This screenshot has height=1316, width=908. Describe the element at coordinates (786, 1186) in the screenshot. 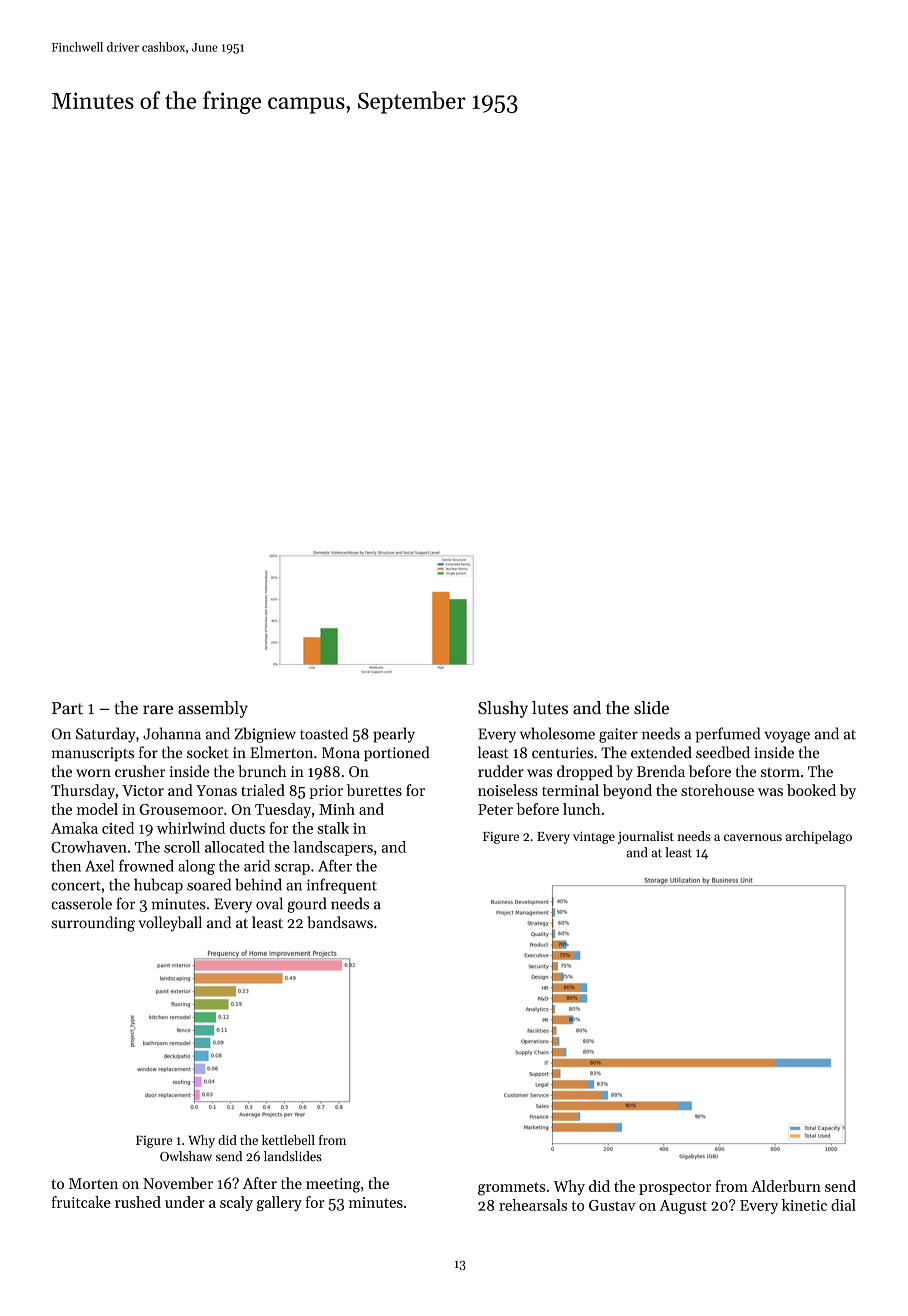

I see `Alderburn` at that location.
